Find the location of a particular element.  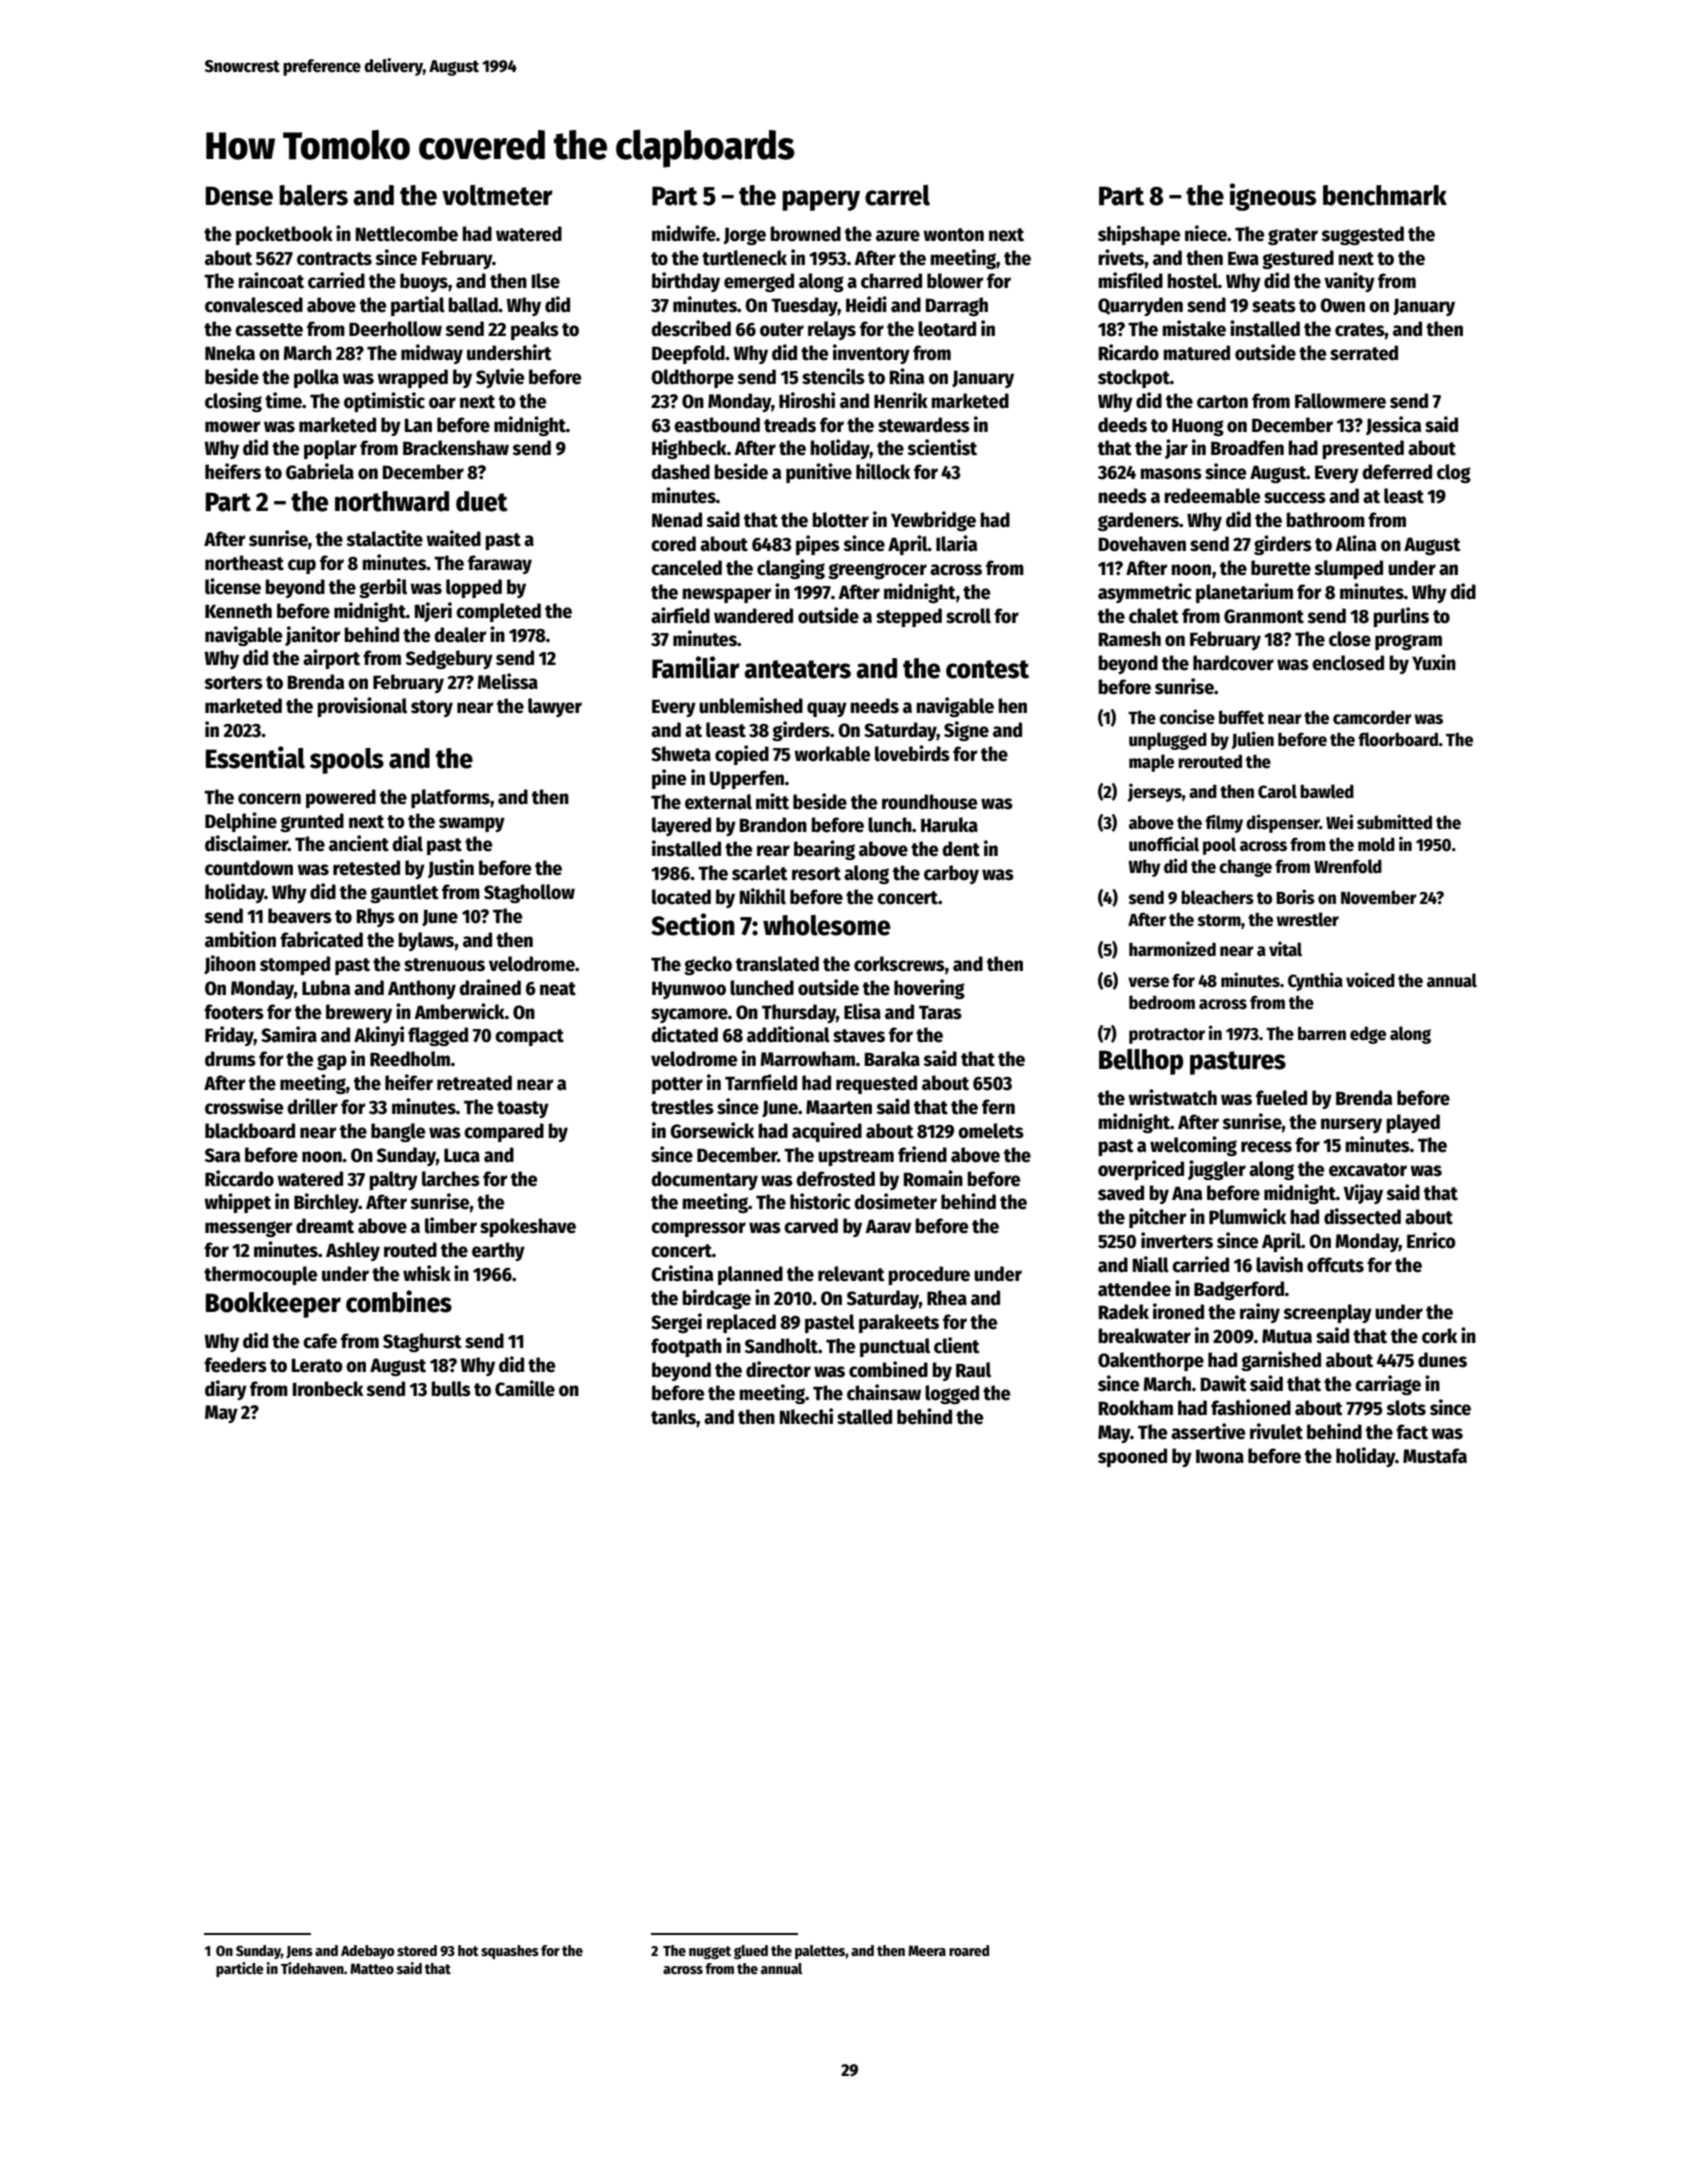

Rhea is located at coordinates (947, 1298).
